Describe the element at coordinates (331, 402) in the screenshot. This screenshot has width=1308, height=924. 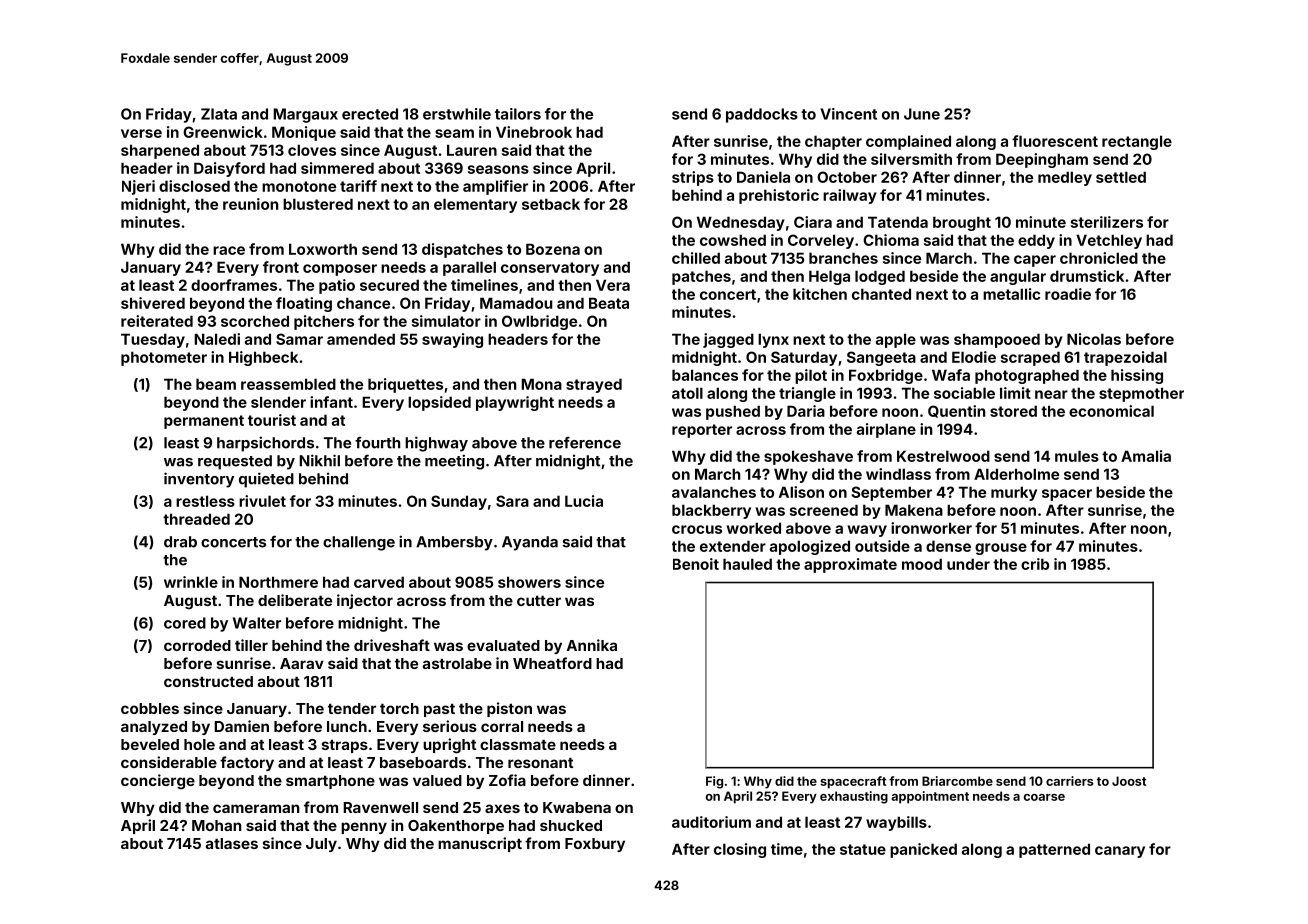
I see `infant` at that location.
